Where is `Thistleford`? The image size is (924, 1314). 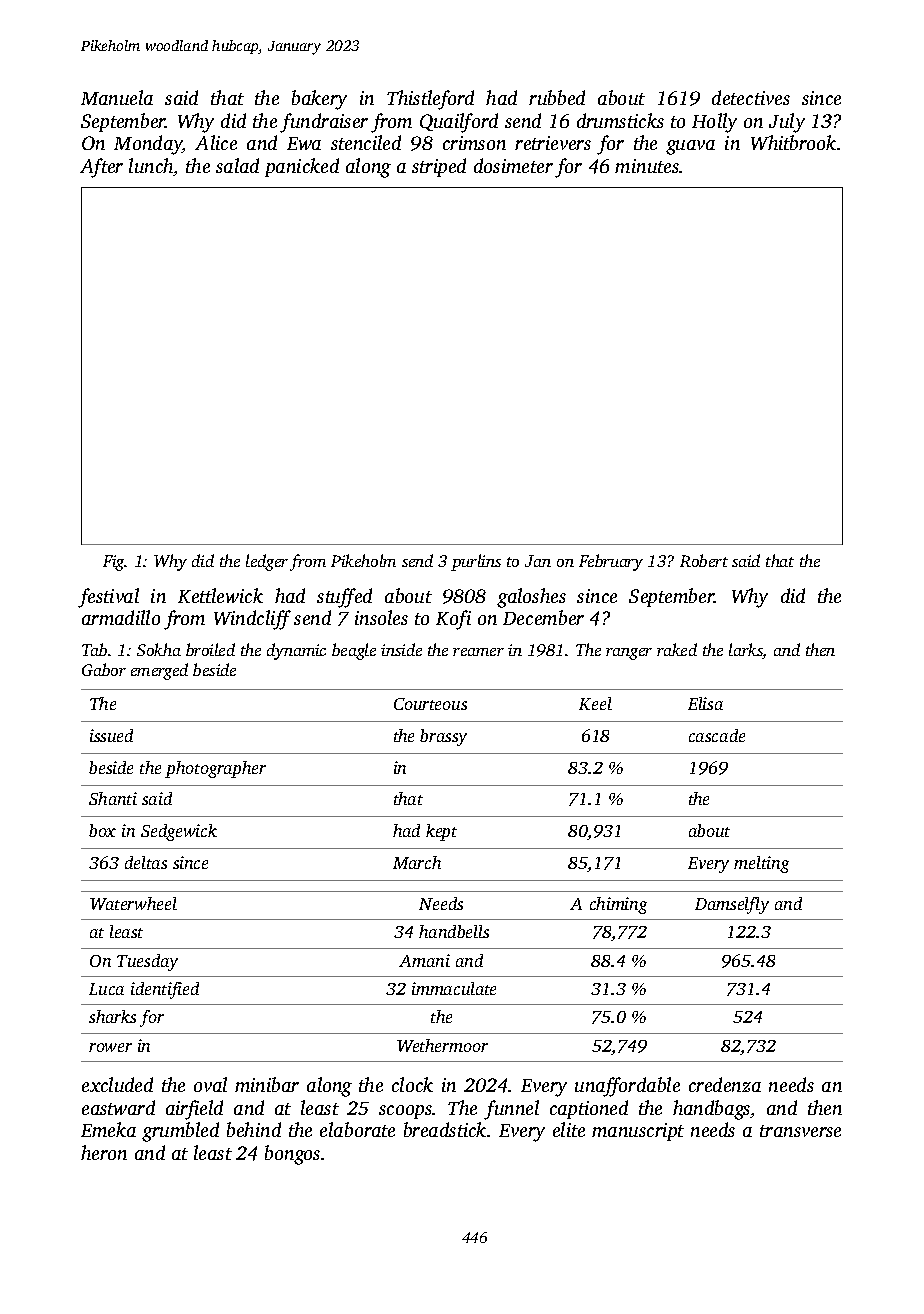
Thistleford is located at coordinates (430, 100).
